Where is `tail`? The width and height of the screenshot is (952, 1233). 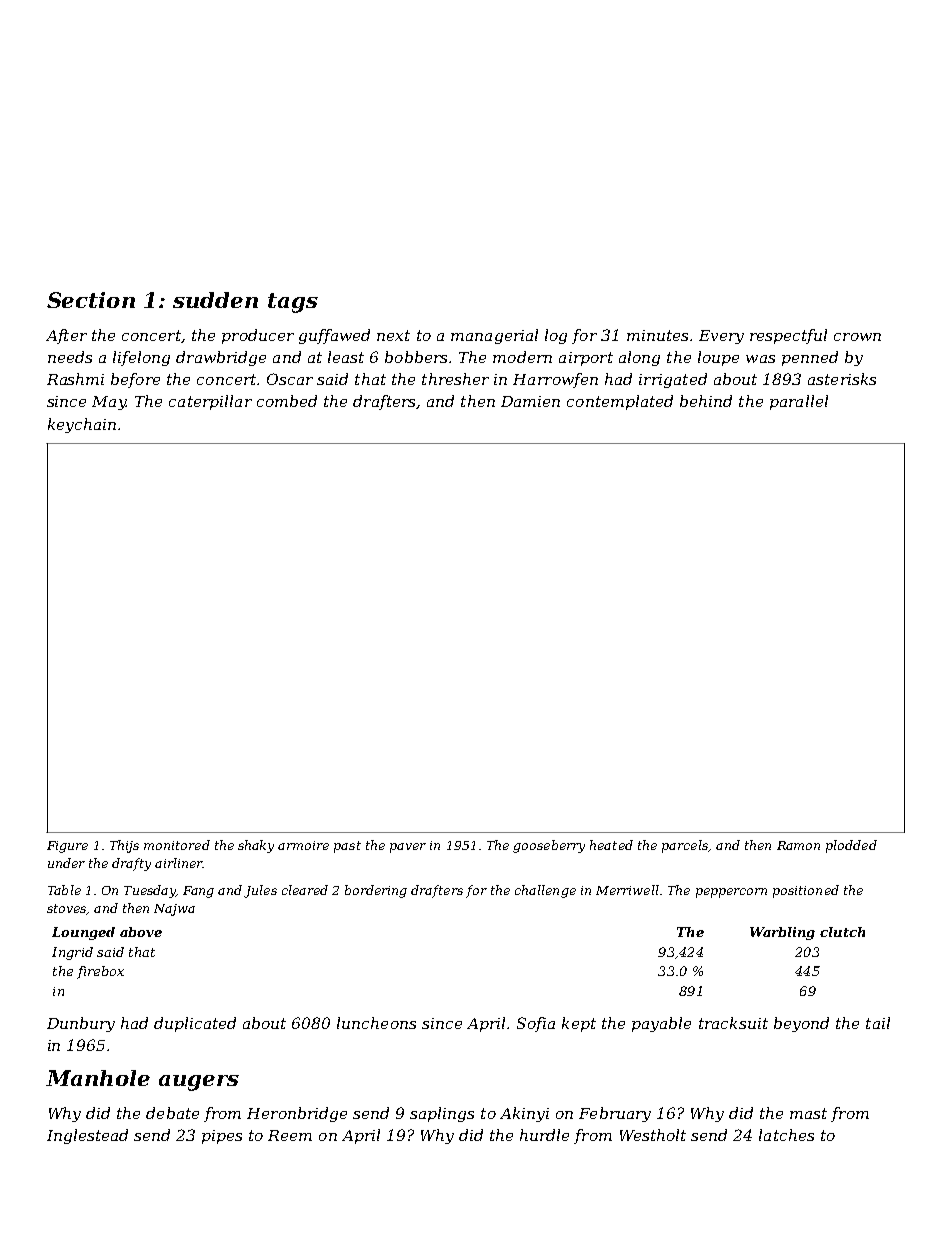 tail is located at coordinates (878, 1023).
